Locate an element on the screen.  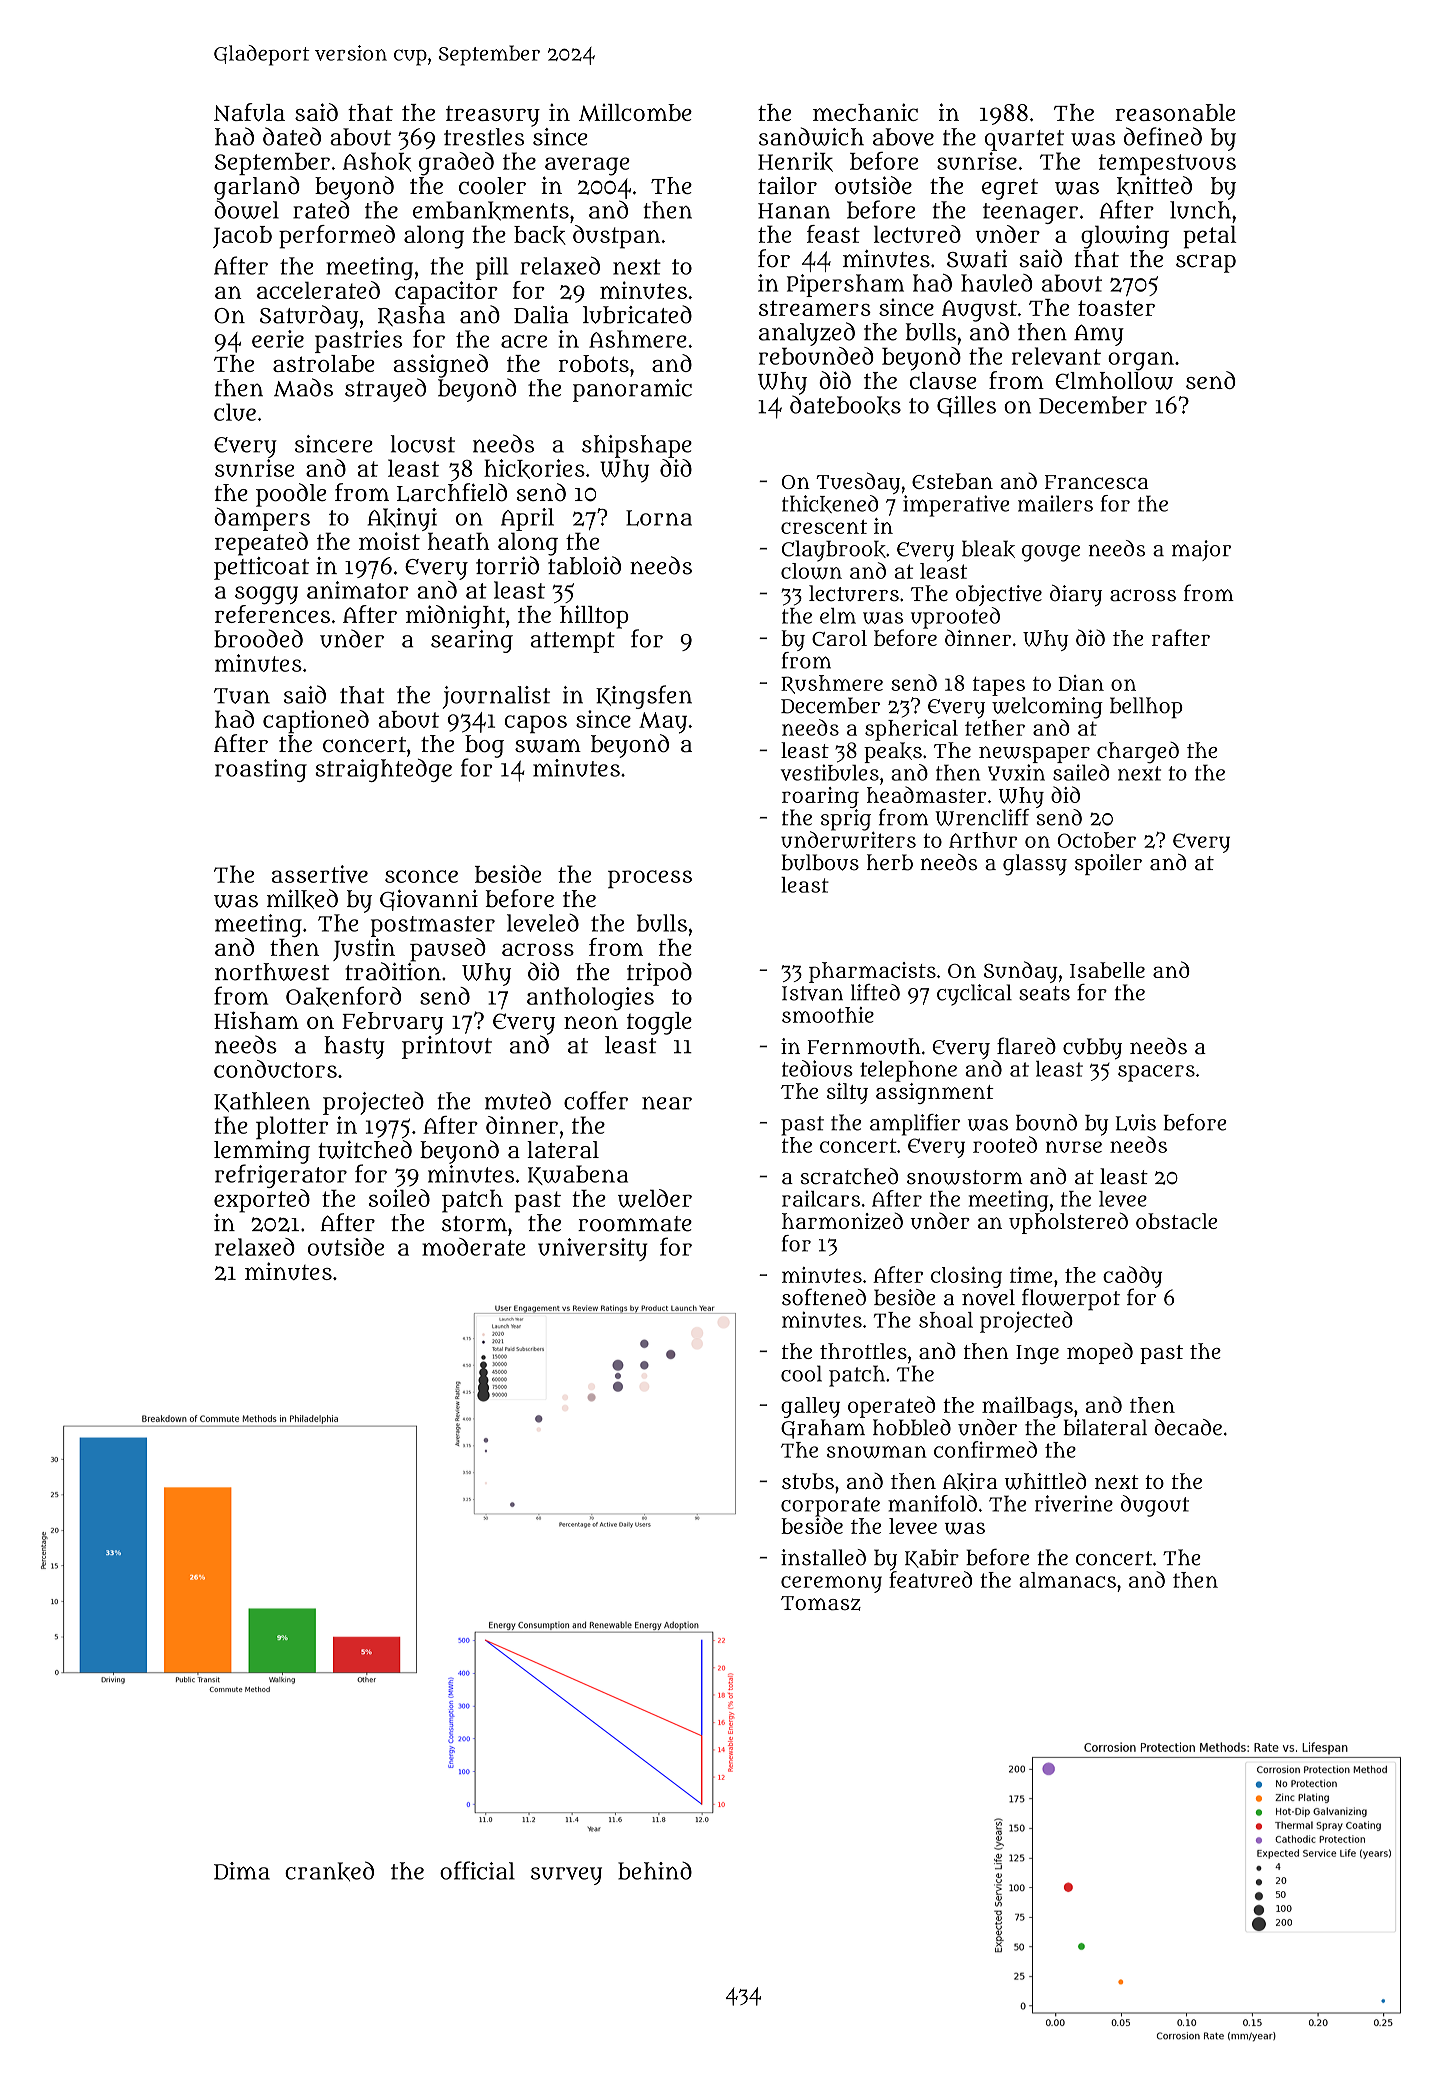
soiled is located at coordinates (399, 1198).
